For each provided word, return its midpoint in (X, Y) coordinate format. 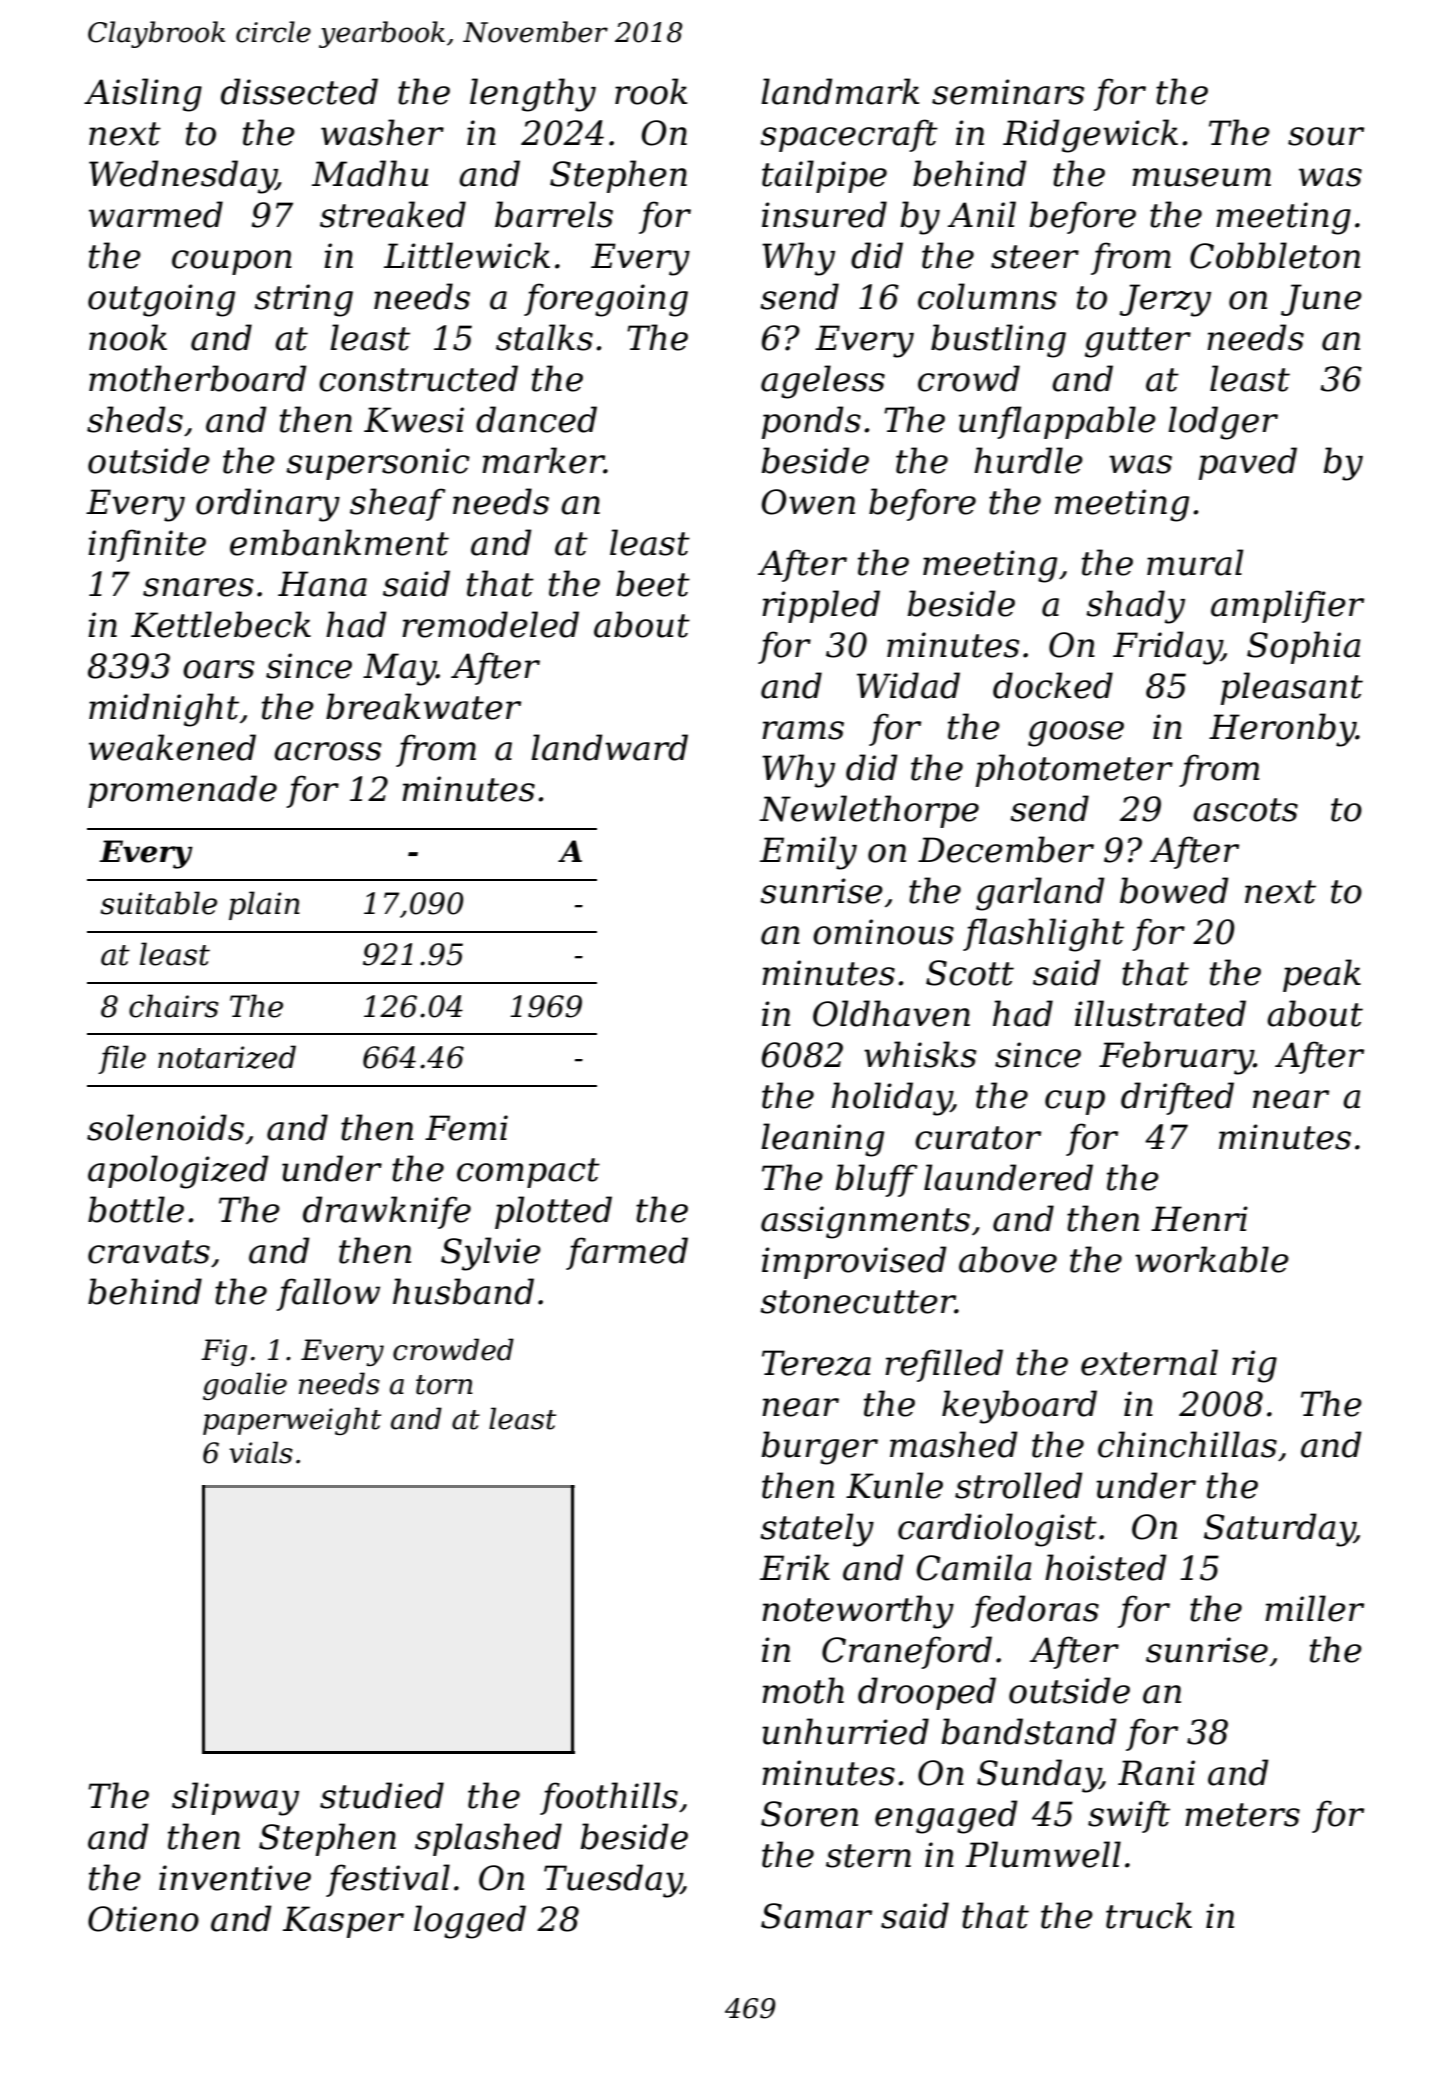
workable (1212, 1259)
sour (1326, 136)
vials (261, 1452)
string (303, 300)
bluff (876, 1180)
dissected (299, 91)
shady (1135, 607)
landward (609, 747)
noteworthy (858, 1612)
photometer (1074, 770)
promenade (182, 791)
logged (470, 1922)
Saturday (1279, 1530)
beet (653, 583)
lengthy (533, 95)
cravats (149, 1252)
